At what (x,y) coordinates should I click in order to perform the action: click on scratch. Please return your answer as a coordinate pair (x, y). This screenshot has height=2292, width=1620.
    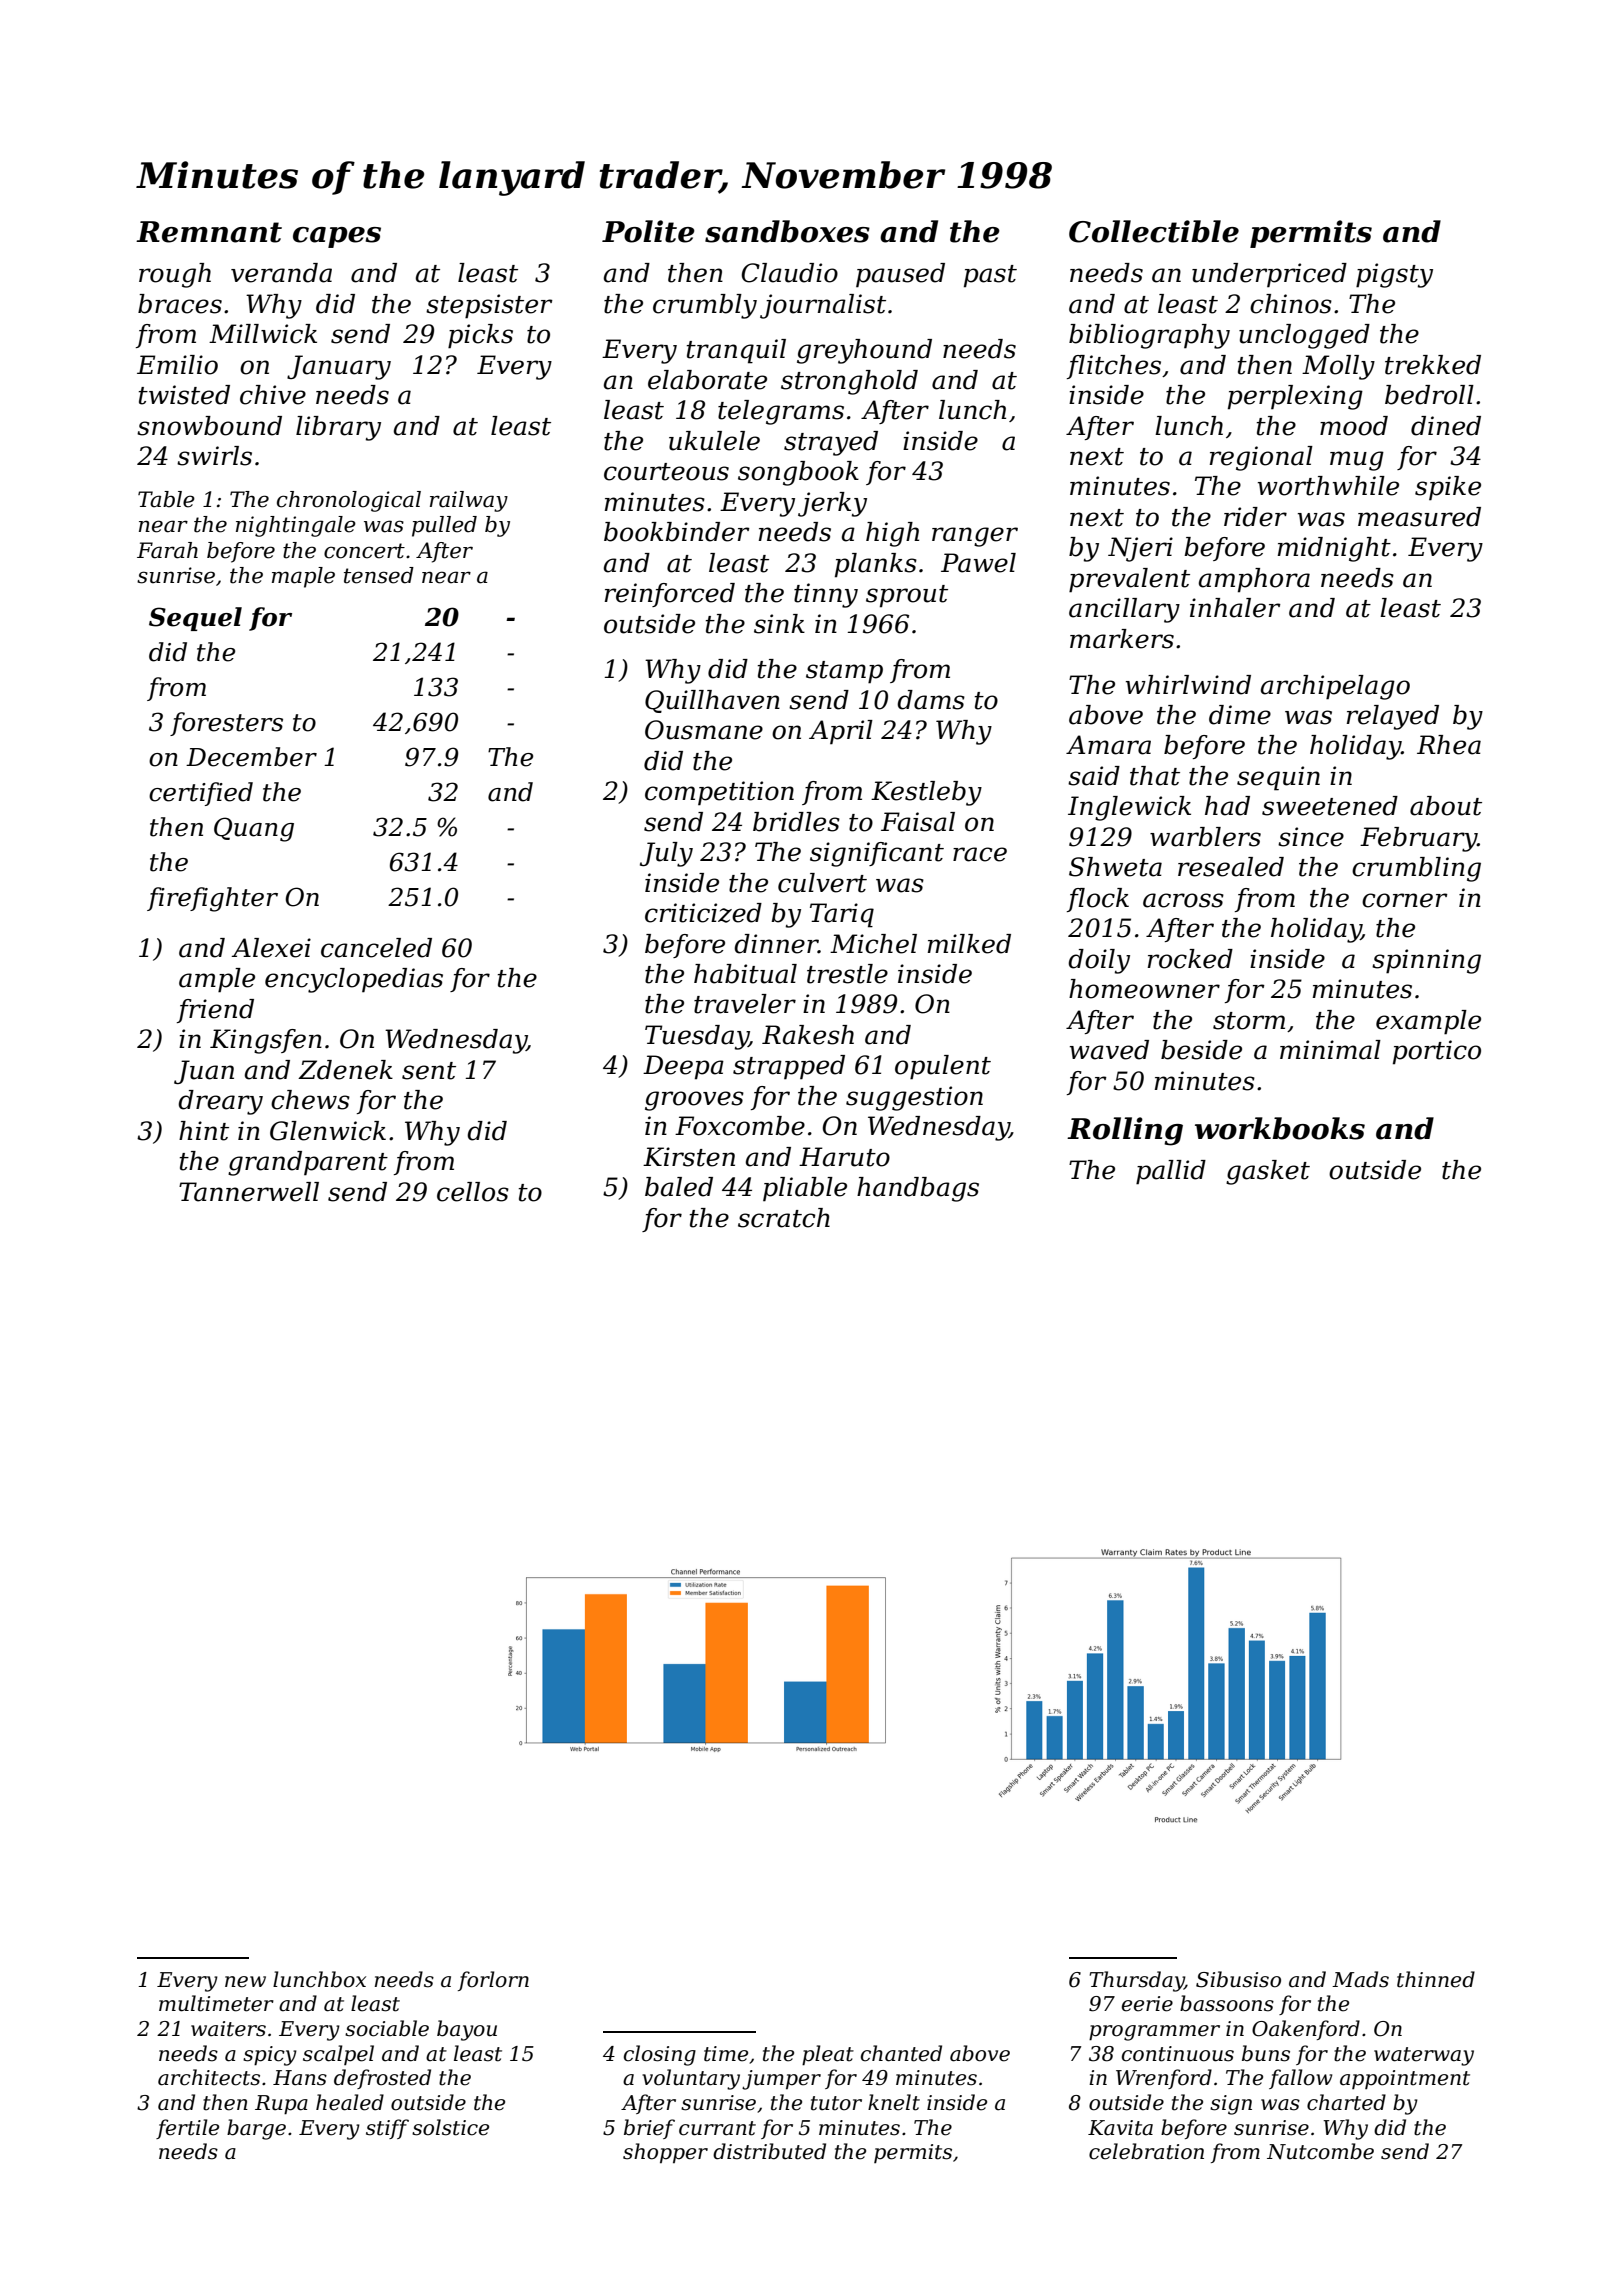
    Looking at the image, I should click on (784, 1218).
